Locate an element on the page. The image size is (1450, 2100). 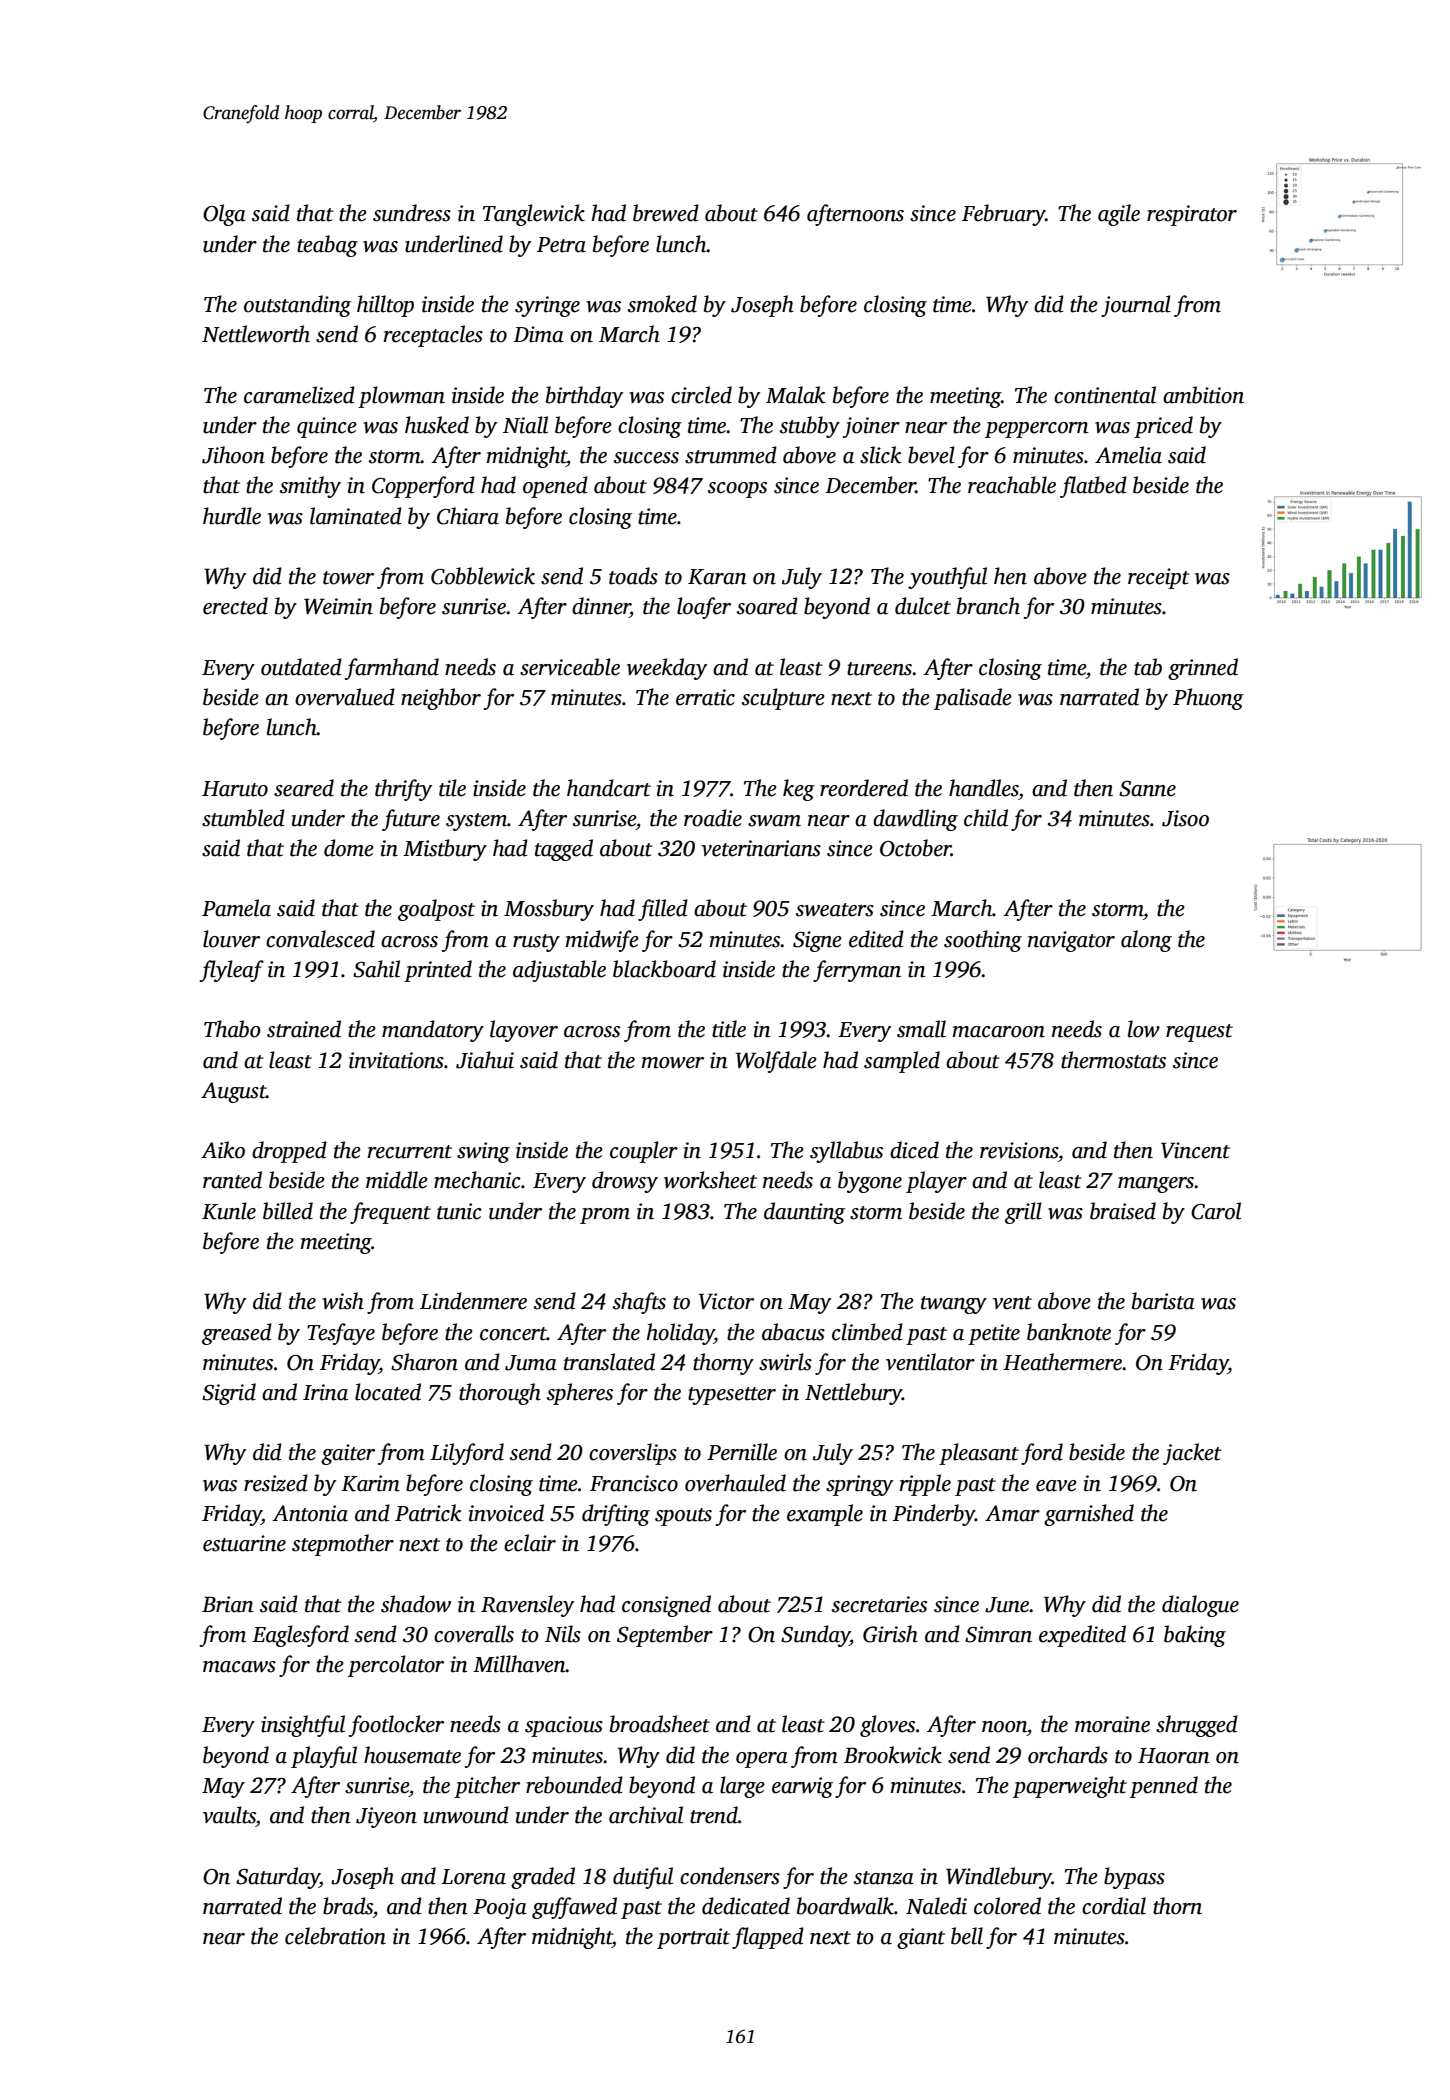
Petra is located at coordinates (561, 245).
